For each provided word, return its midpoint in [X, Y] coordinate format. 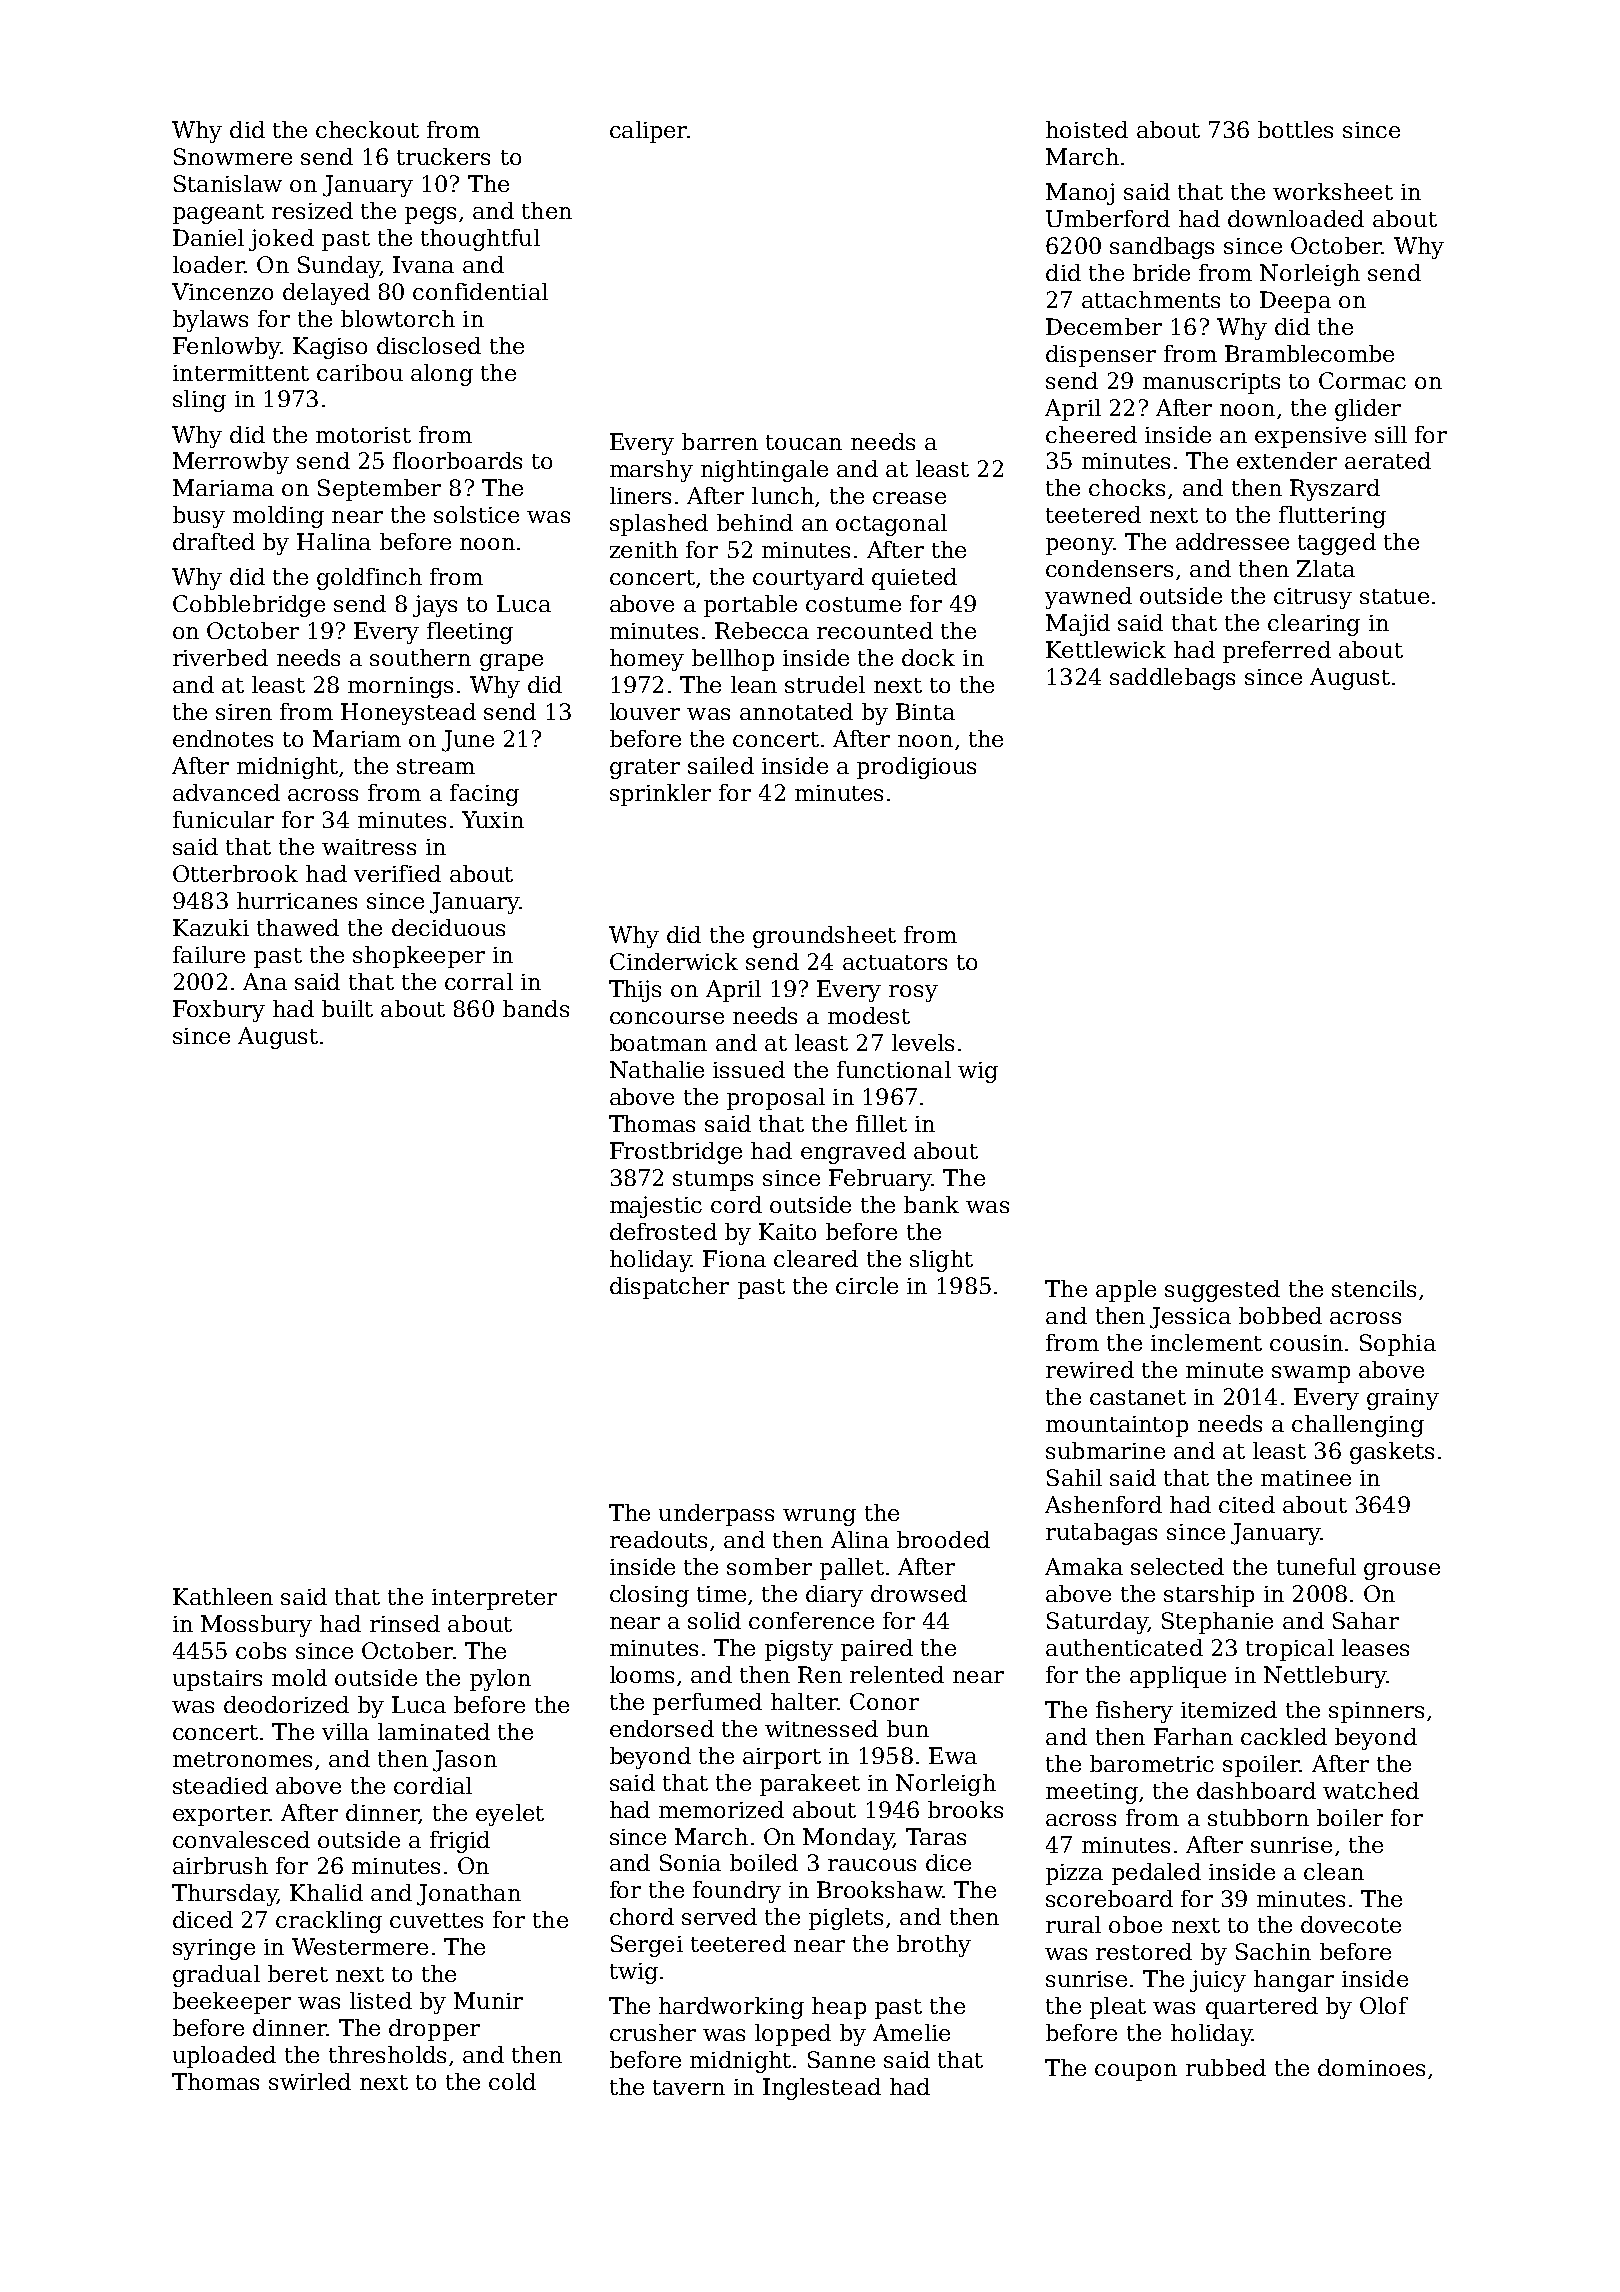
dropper [434, 2030]
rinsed [405, 1623]
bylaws [210, 321]
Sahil [1074, 1477]
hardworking [731, 2008]
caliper [648, 132]
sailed [721, 765]
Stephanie [1217, 1623]
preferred [1277, 652]
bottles [1295, 129]
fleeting [470, 633]
